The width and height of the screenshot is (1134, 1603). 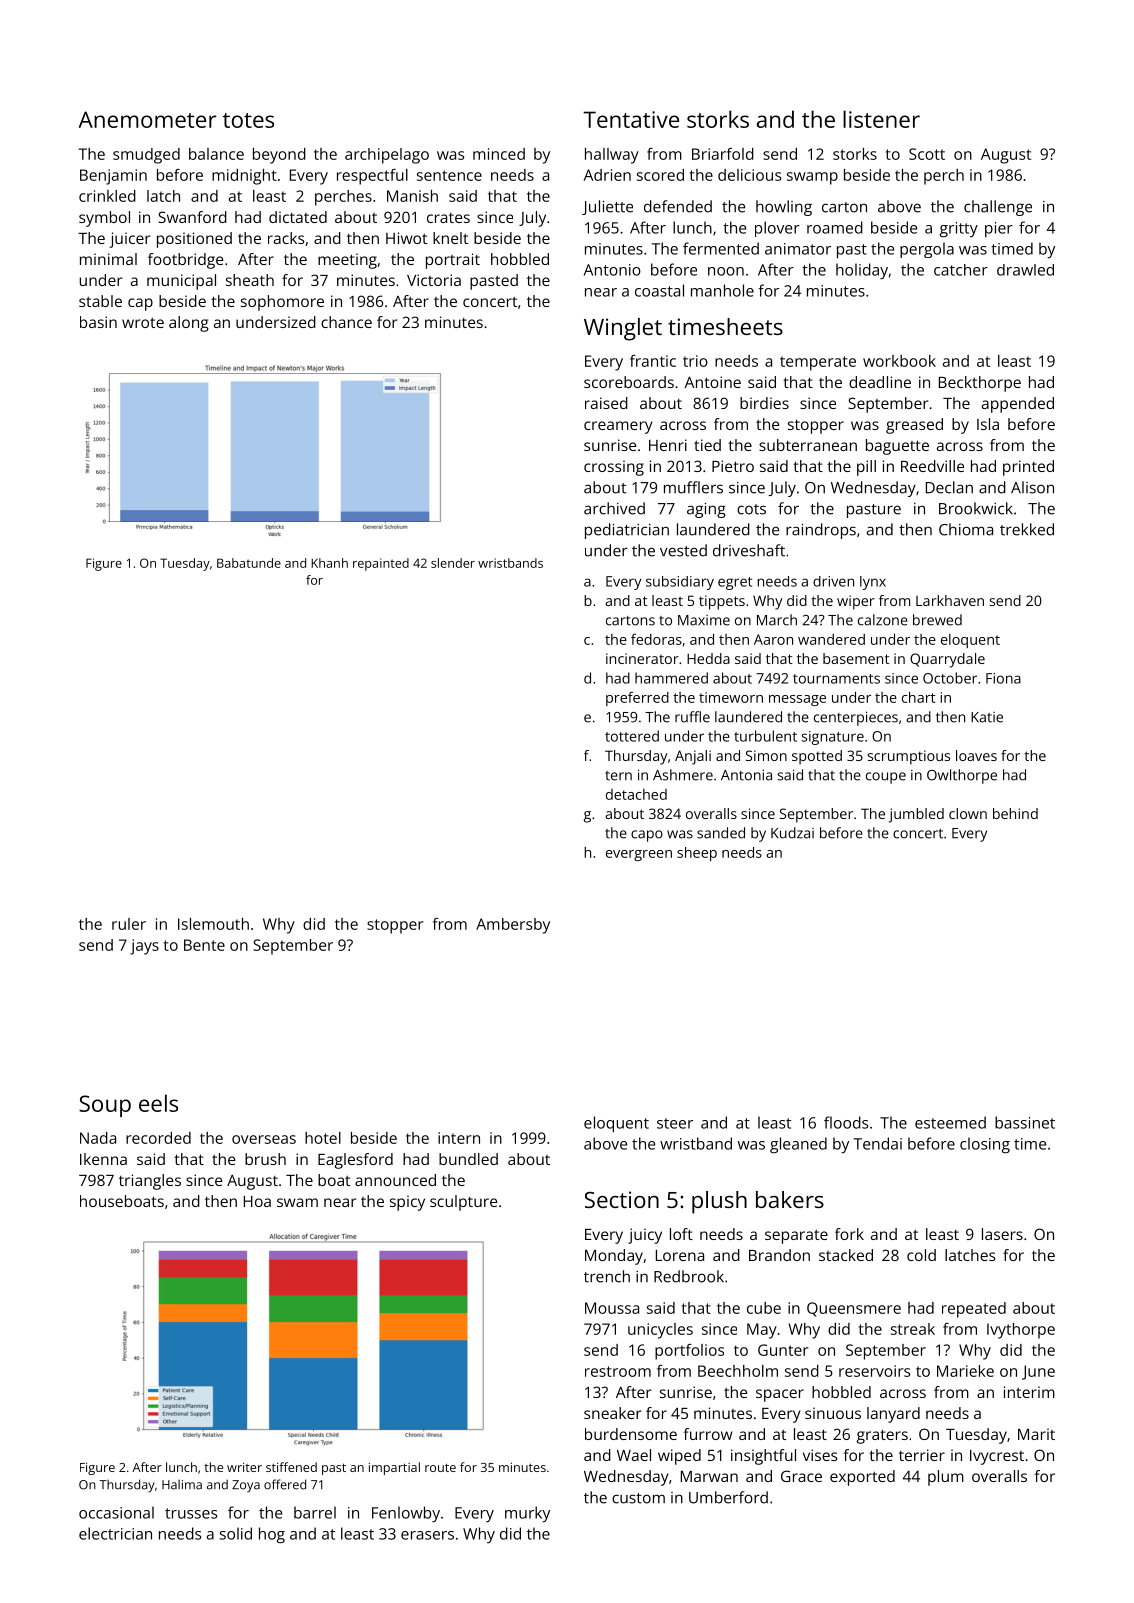 What do you see at coordinates (213, 924) in the screenshot?
I see `Islemouth` at bounding box center [213, 924].
